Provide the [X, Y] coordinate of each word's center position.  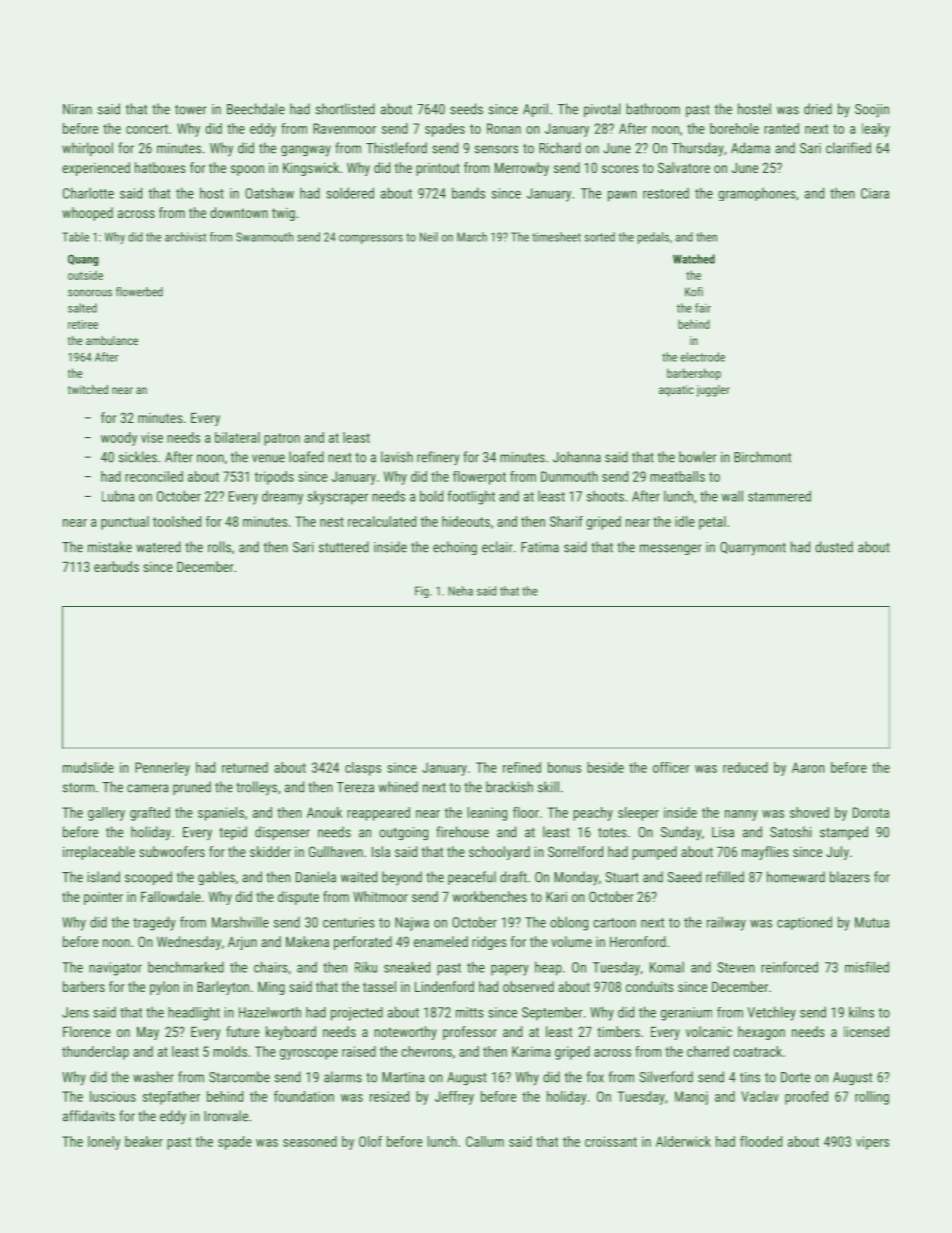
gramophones [757, 194]
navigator [115, 969]
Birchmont [762, 457]
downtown [239, 212]
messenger [671, 549]
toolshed [177, 521]
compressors [371, 239]
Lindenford [444, 986]
